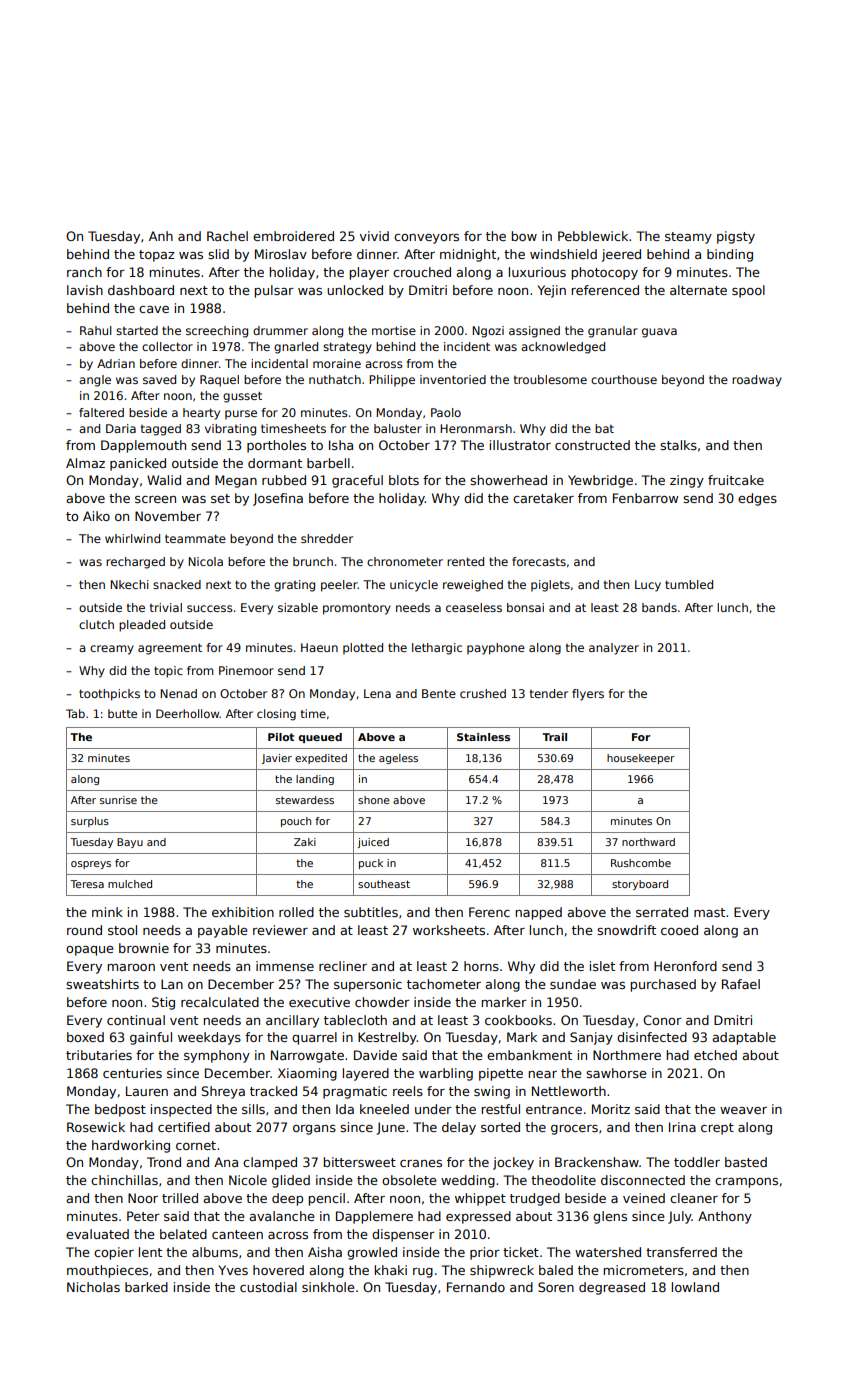  I want to click on Pinemoor, so click(246, 670).
